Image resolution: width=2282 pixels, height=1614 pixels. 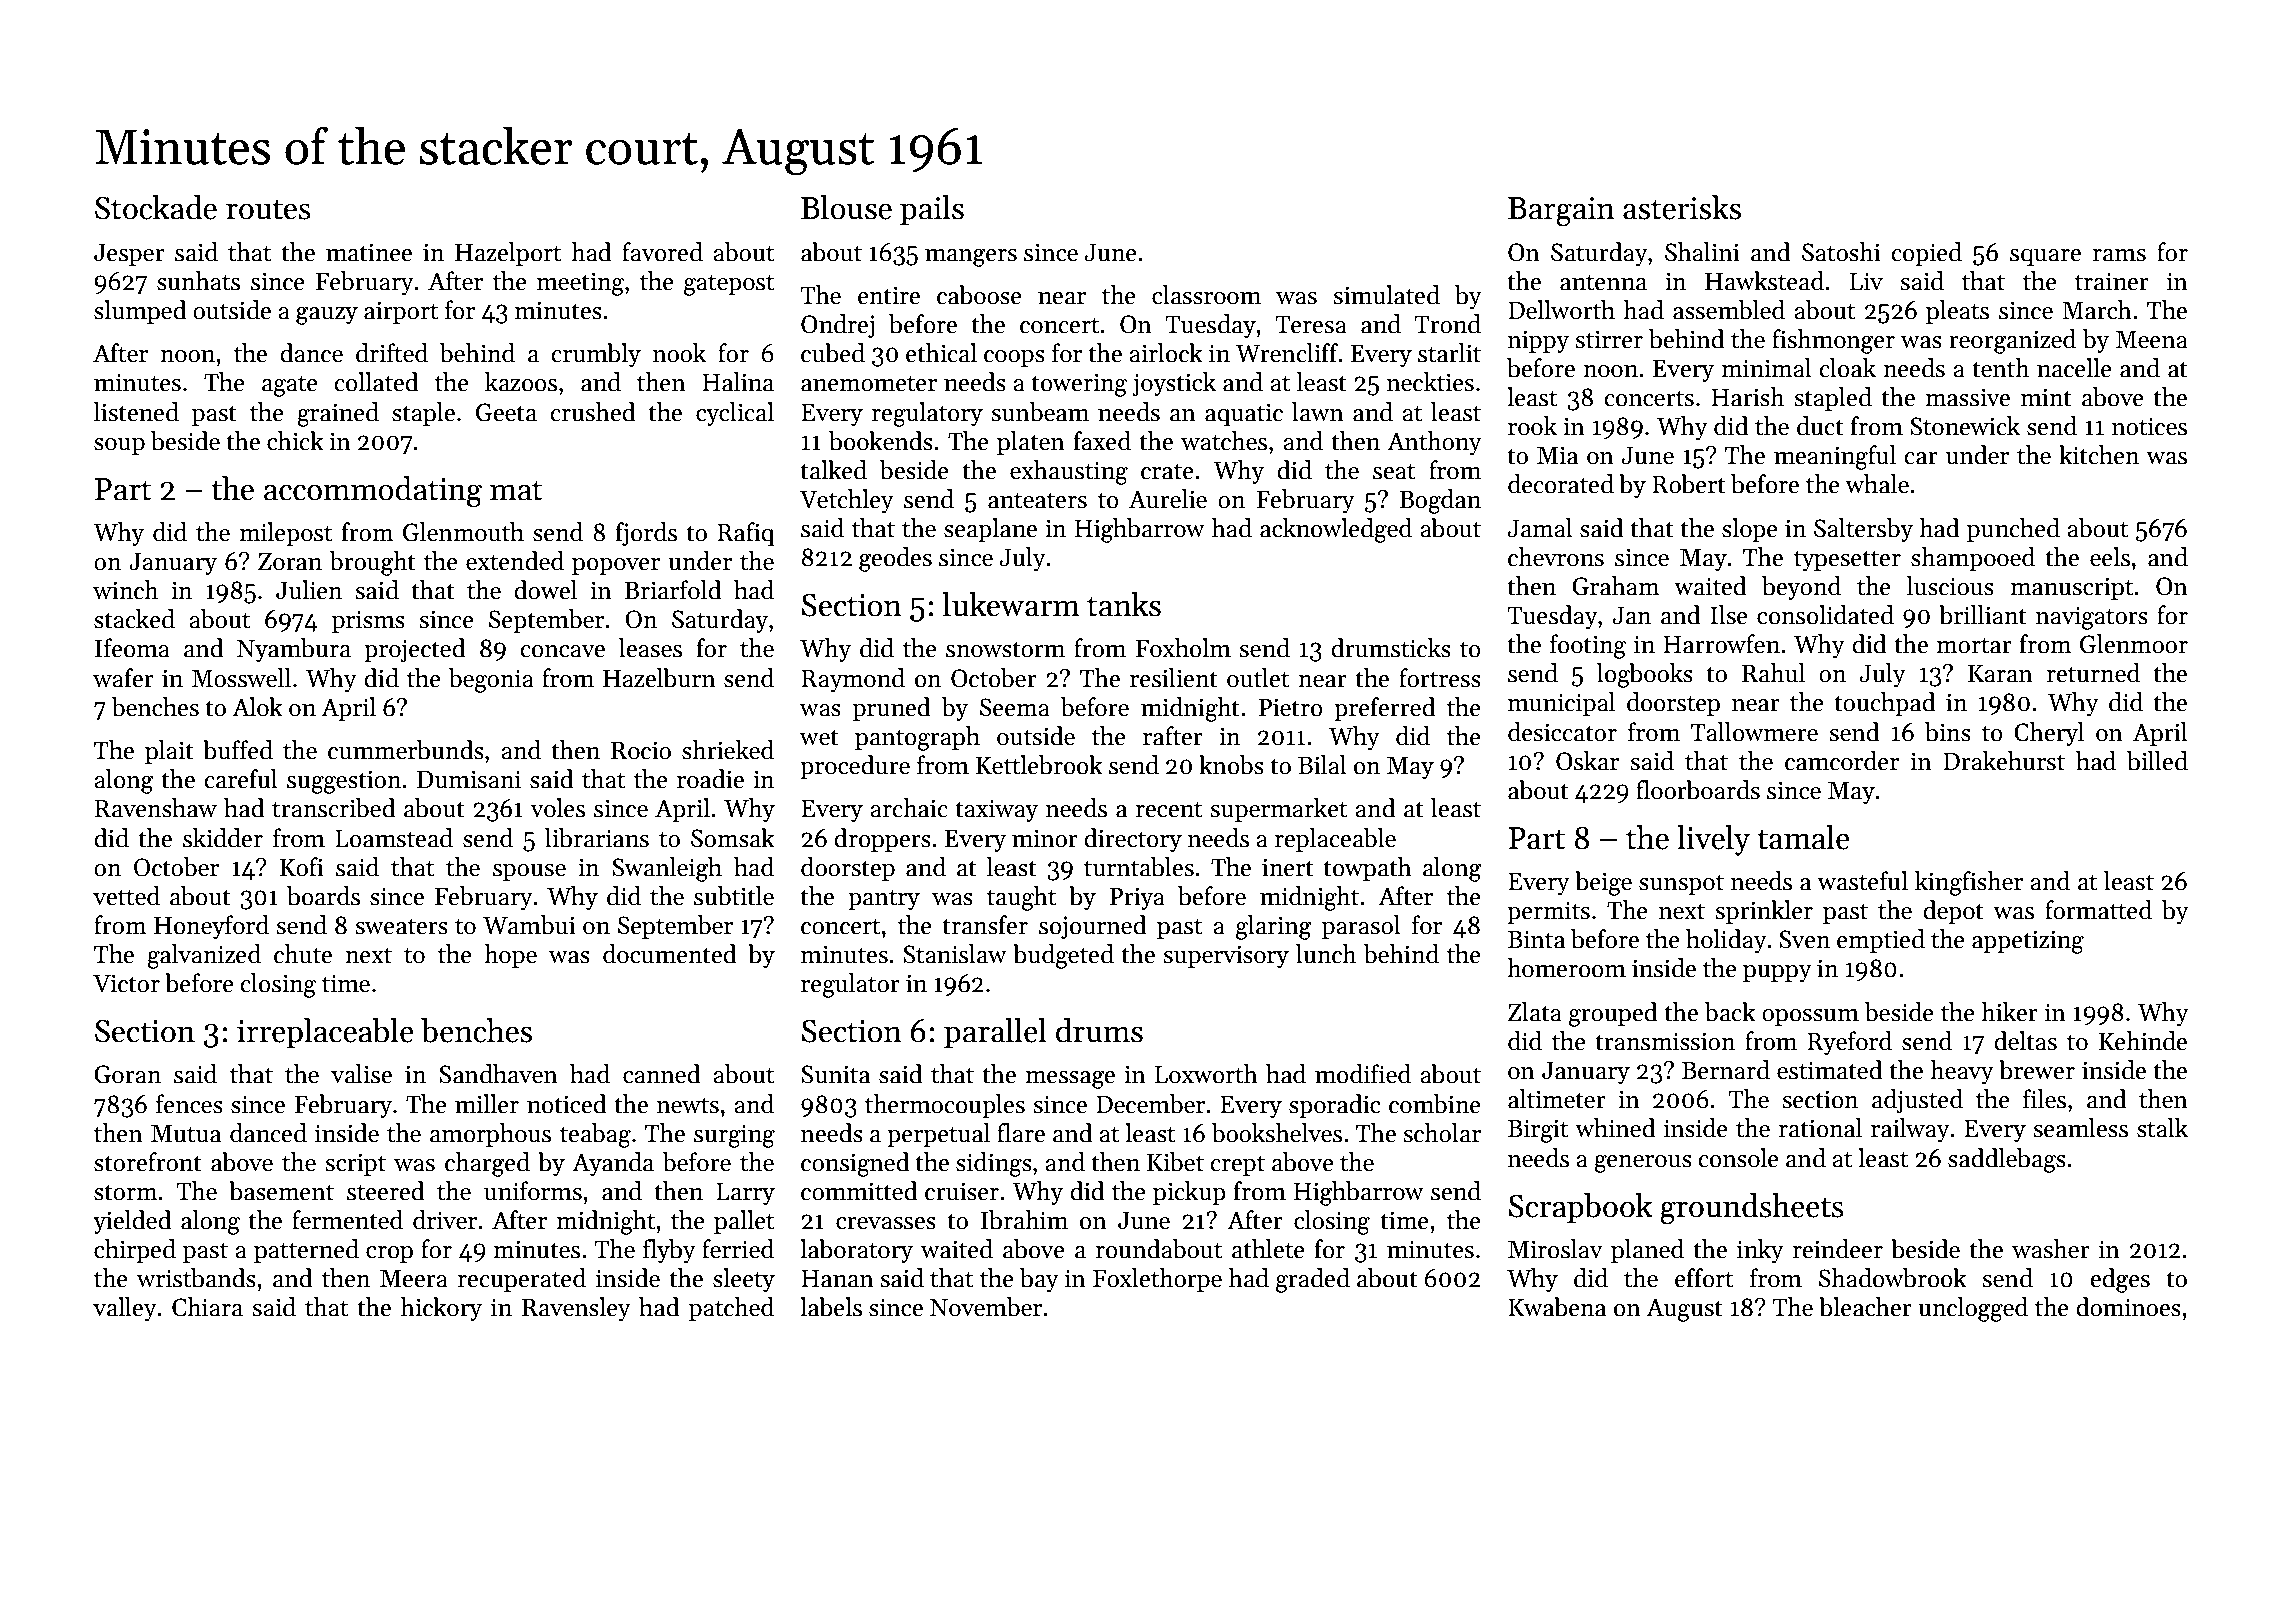 What do you see at coordinates (1616, 586) in the image?
I see `Graham` at bounding box center [1616, 586].
